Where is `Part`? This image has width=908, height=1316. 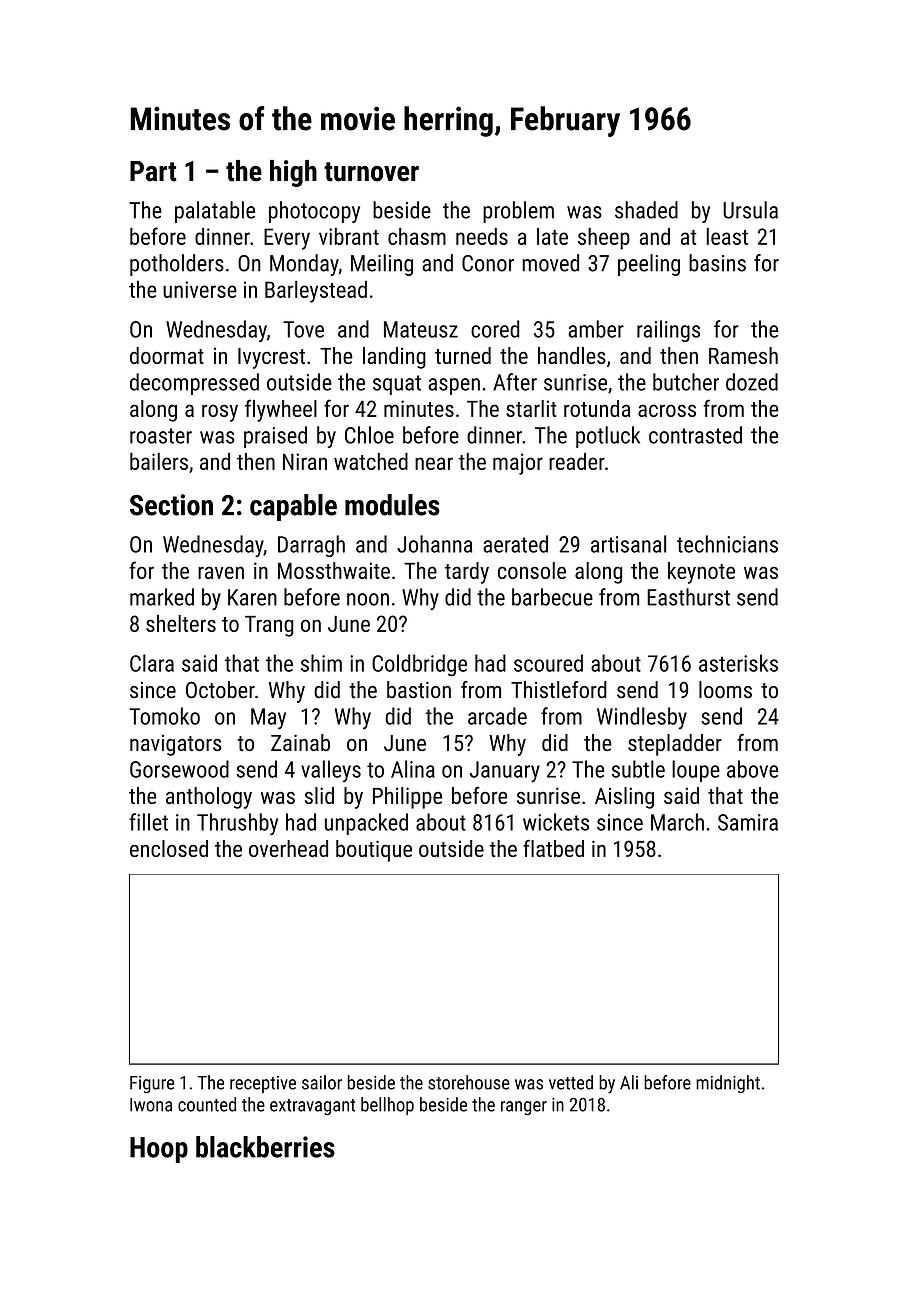 Part is located at coordinates (153, 171).
